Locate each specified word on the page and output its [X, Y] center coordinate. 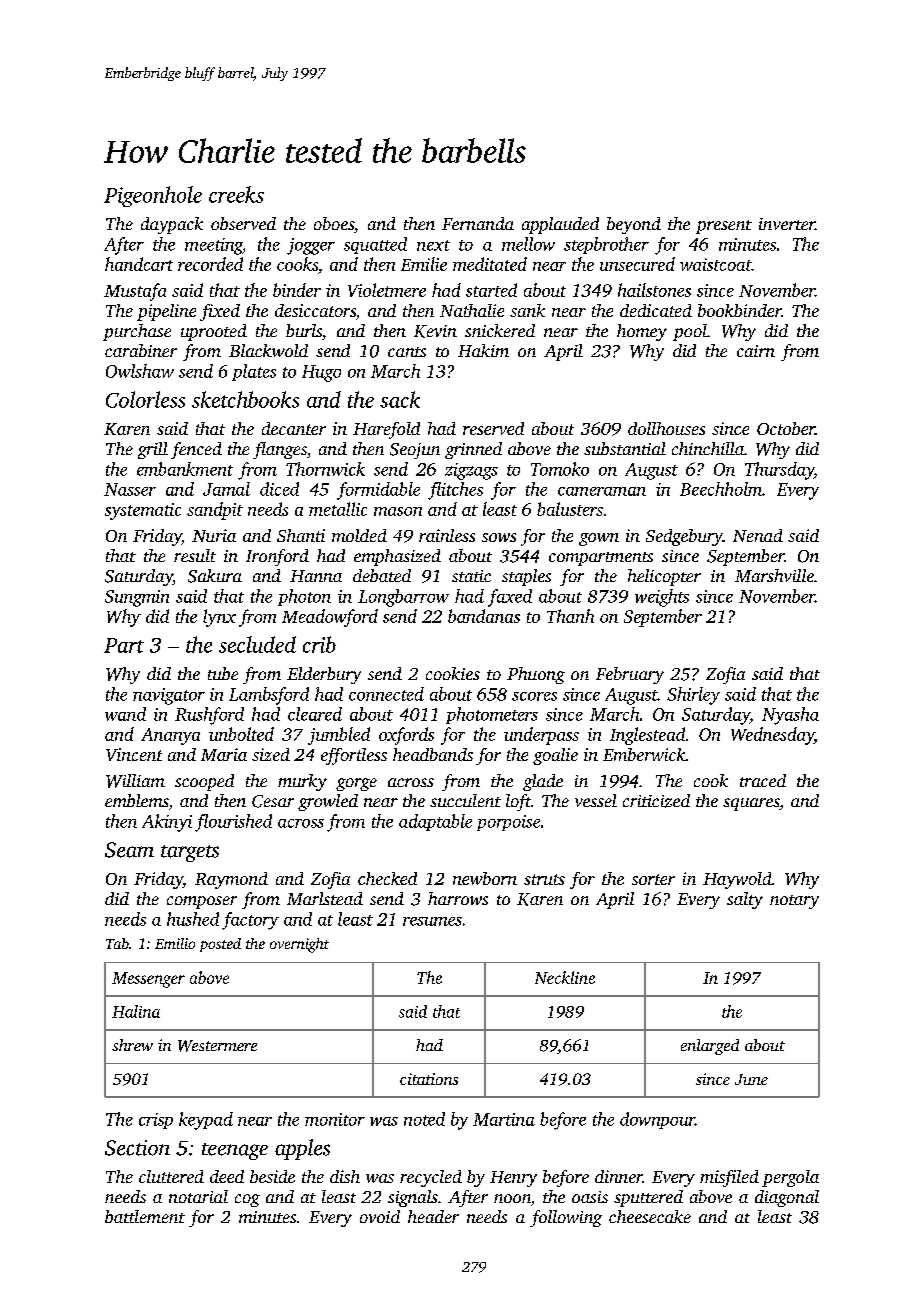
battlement [145, 1216]
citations [429, 1079]
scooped [204, 782]
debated [382, 575]
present [724, 227]
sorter [653, 879]
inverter [787, 224]
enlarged [710, 1047]
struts [544, 879]
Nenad [758, 535]
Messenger [148, 980]
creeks [236, 194]
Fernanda [478, 223]
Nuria [214, 535]
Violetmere [387, 290]
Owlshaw [140, 371]
